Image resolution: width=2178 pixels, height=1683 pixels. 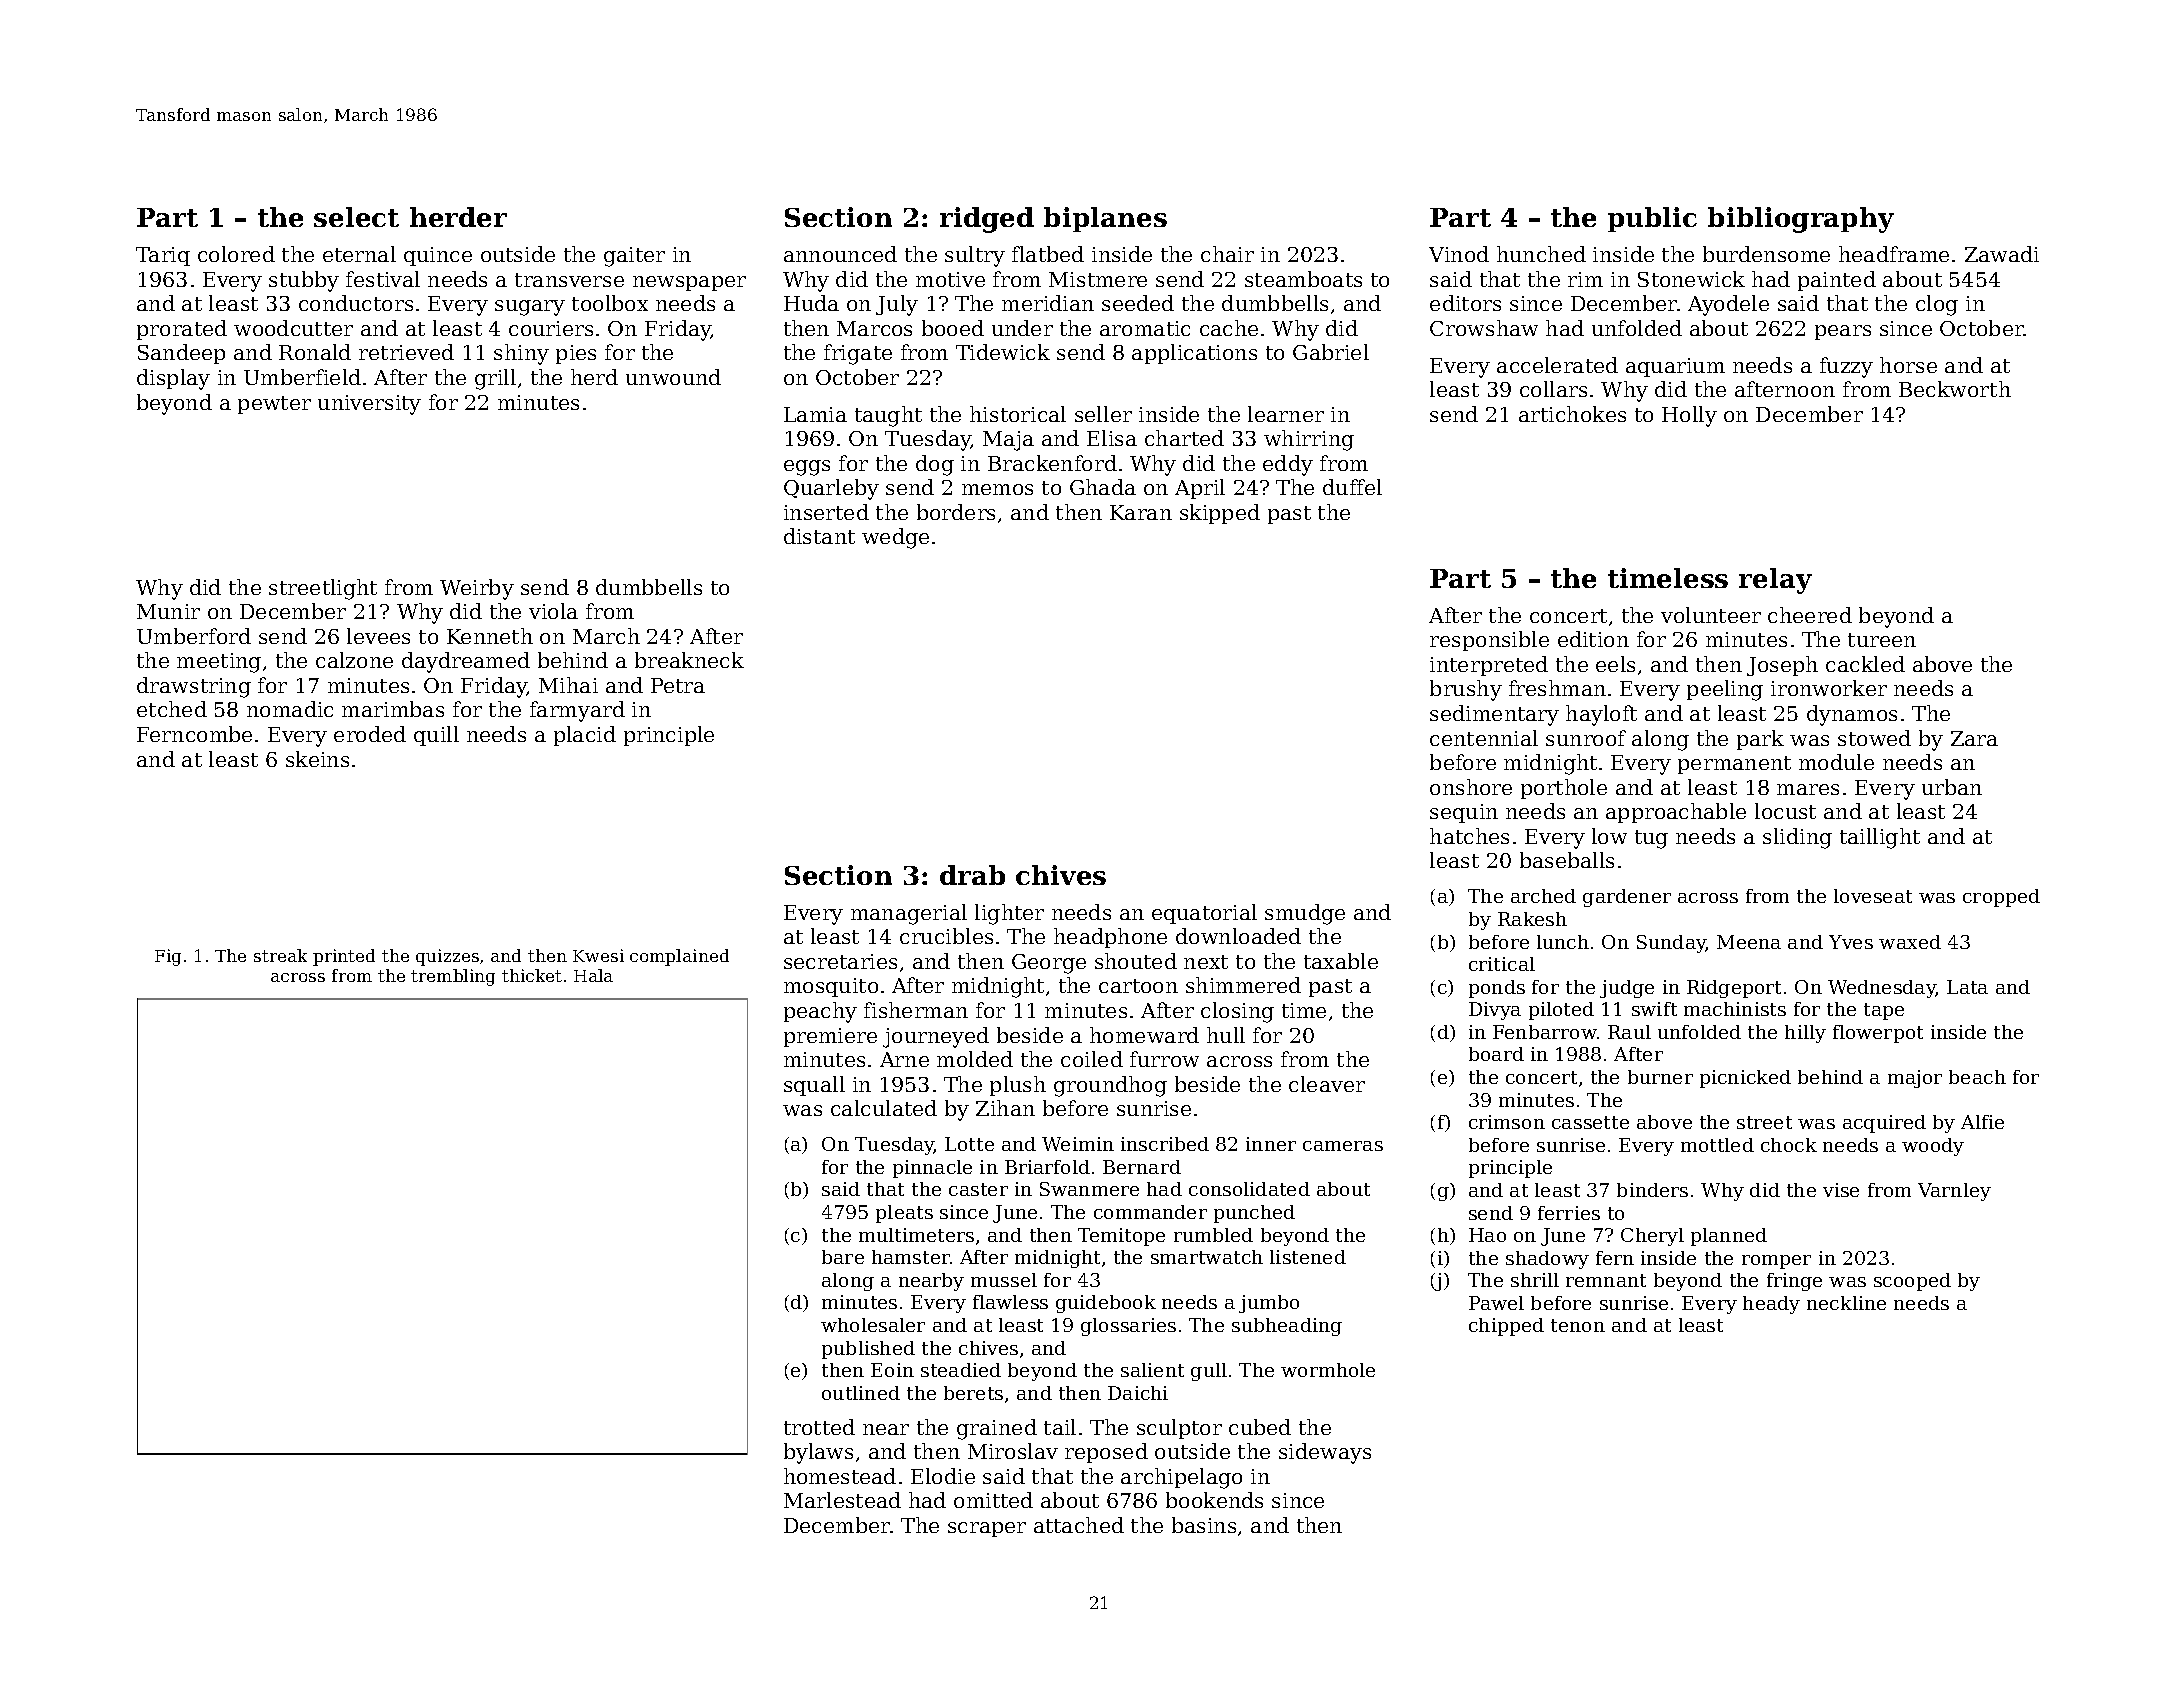 I want to click on porthole, so click(x=1564, y=789).
